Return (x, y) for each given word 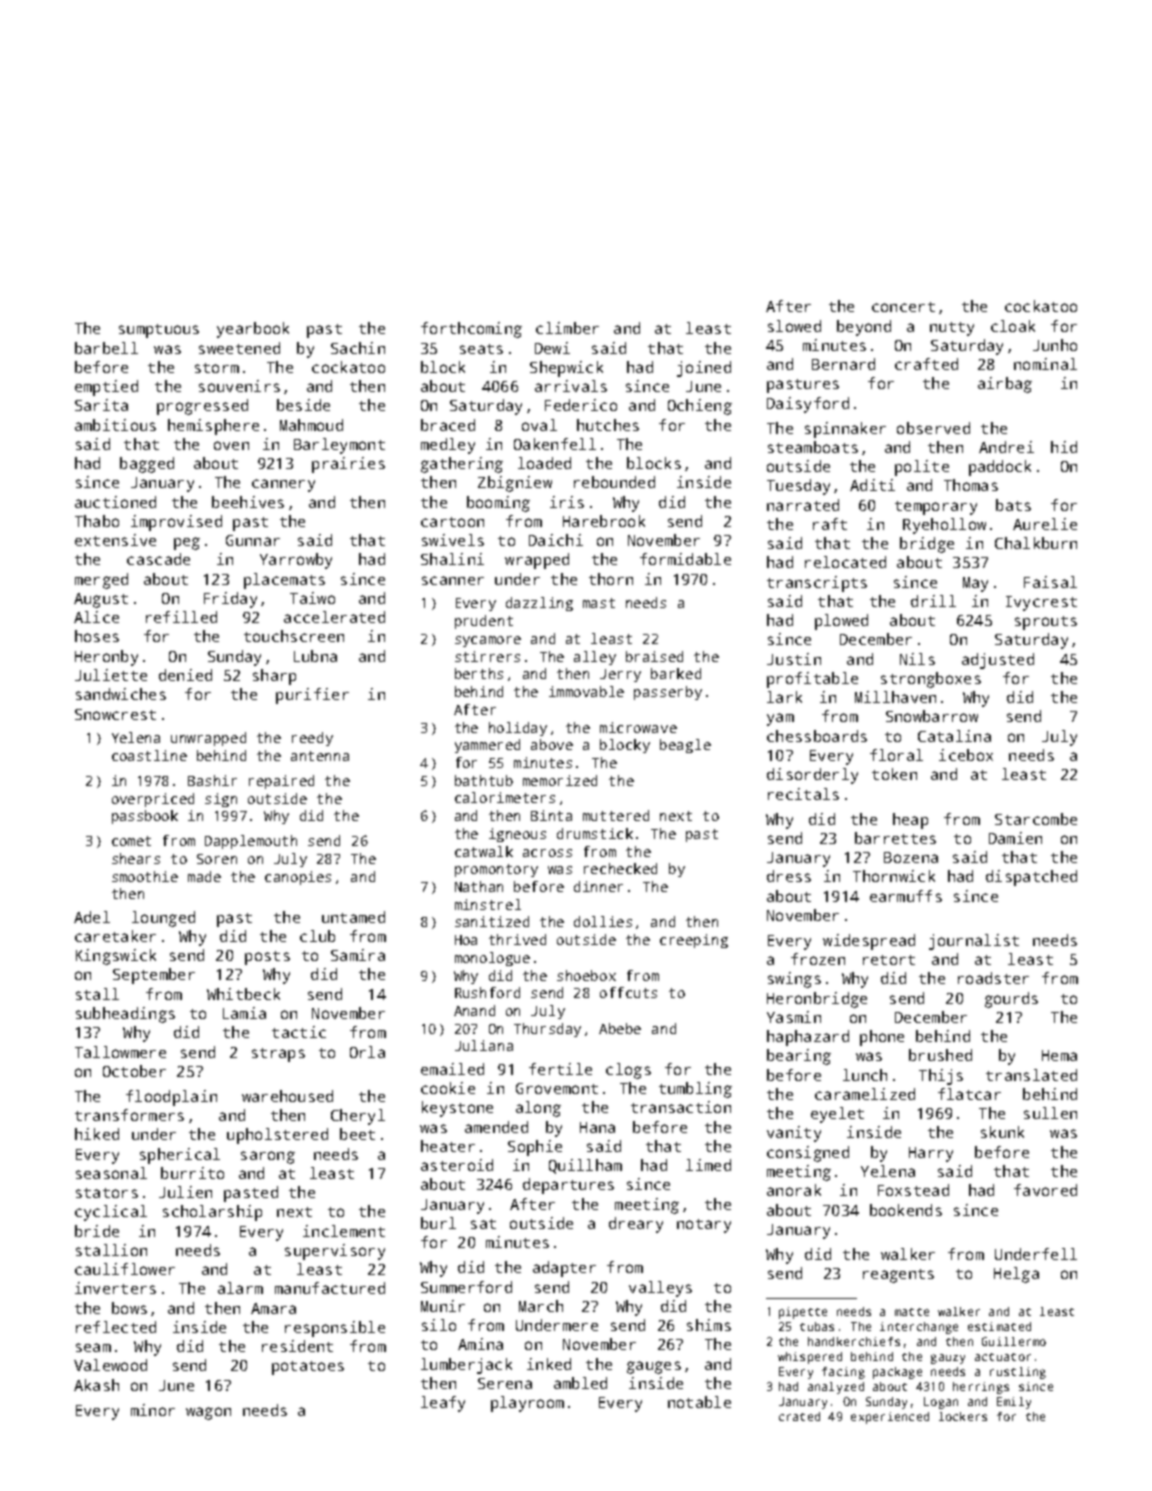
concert (903, 307)
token (894, 774)
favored (1045, 1190)
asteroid (457, 1165)
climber (567, 328)
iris (567, 502)
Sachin (358, 348)
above (552, 744)
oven (231, 445)
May (975, 584)
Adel (92, 917)
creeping (694, 941)
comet (131, 841)
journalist (974, 942)
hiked (97, 1134)
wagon (208, 1413)
